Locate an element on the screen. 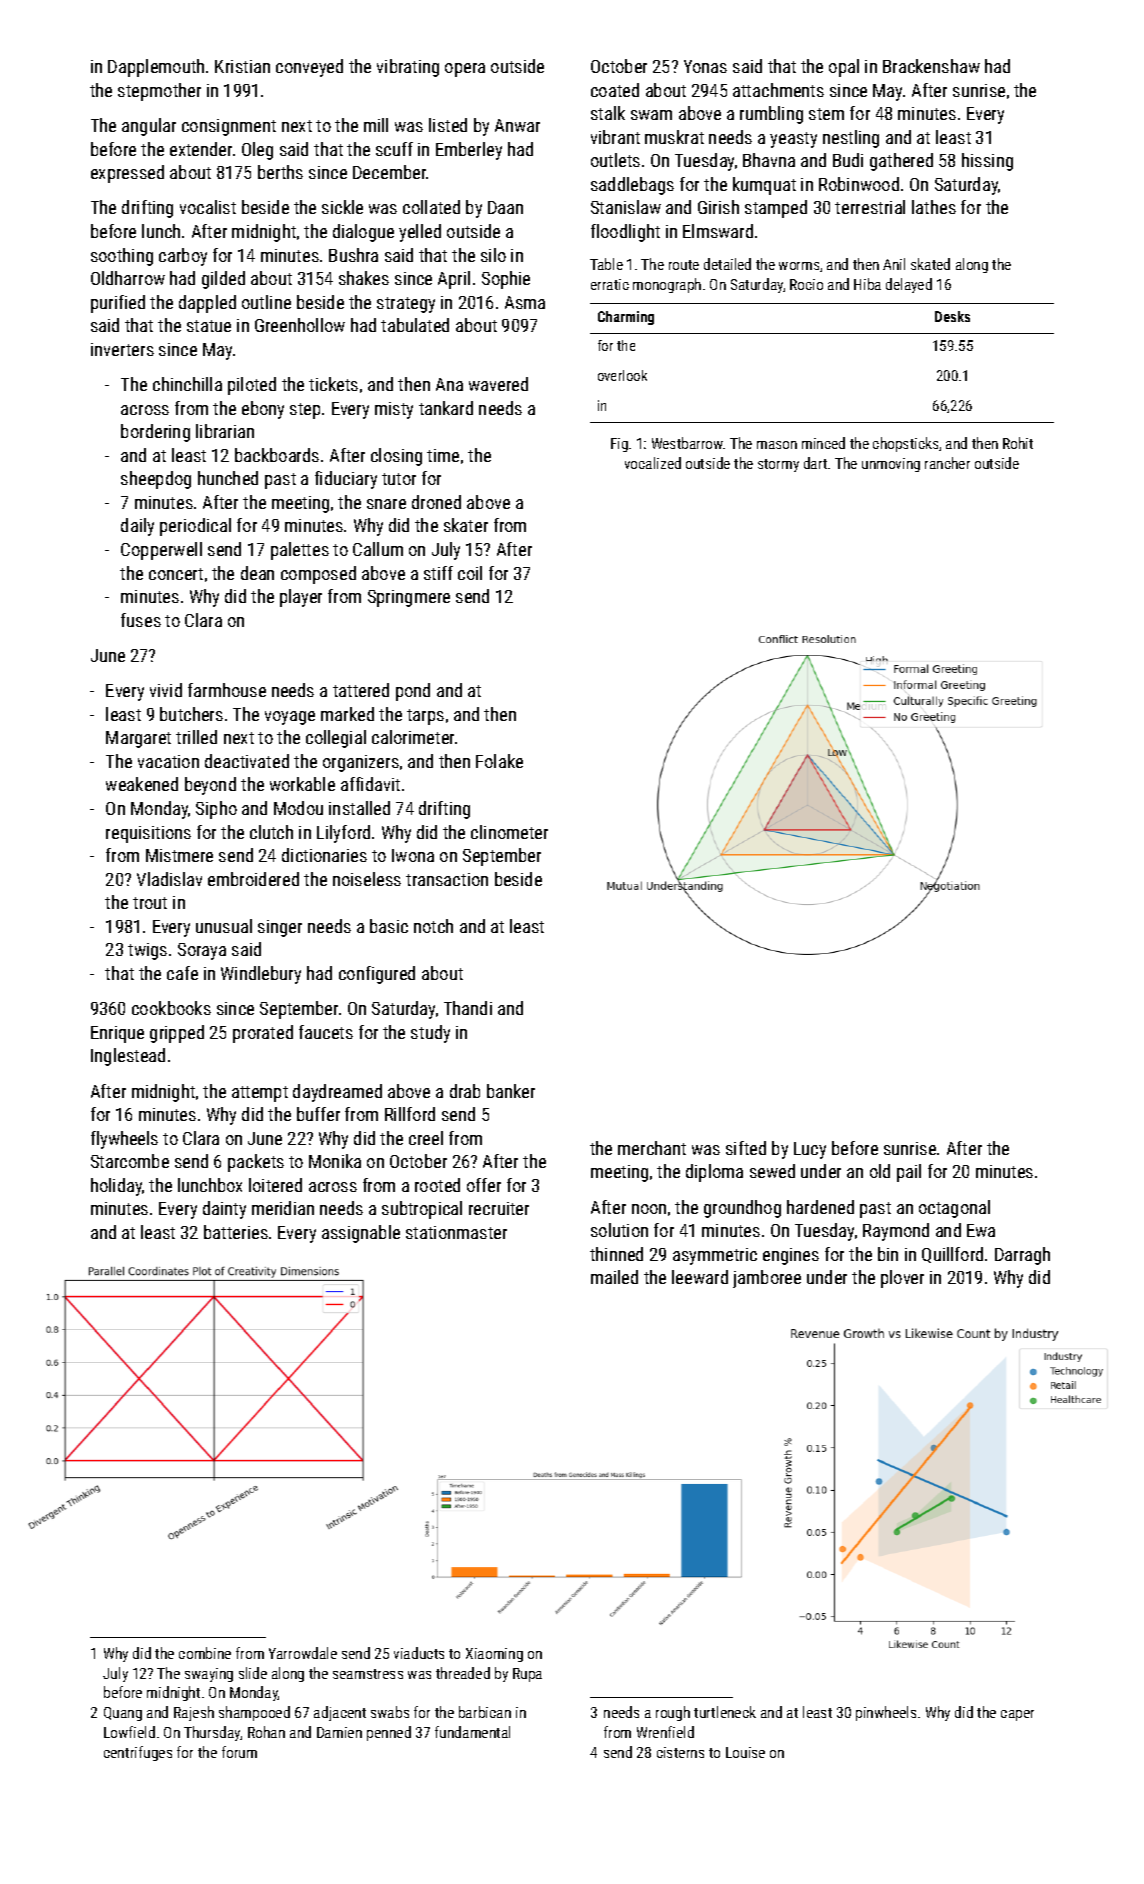  installed is located at coordinates (359, 808).
